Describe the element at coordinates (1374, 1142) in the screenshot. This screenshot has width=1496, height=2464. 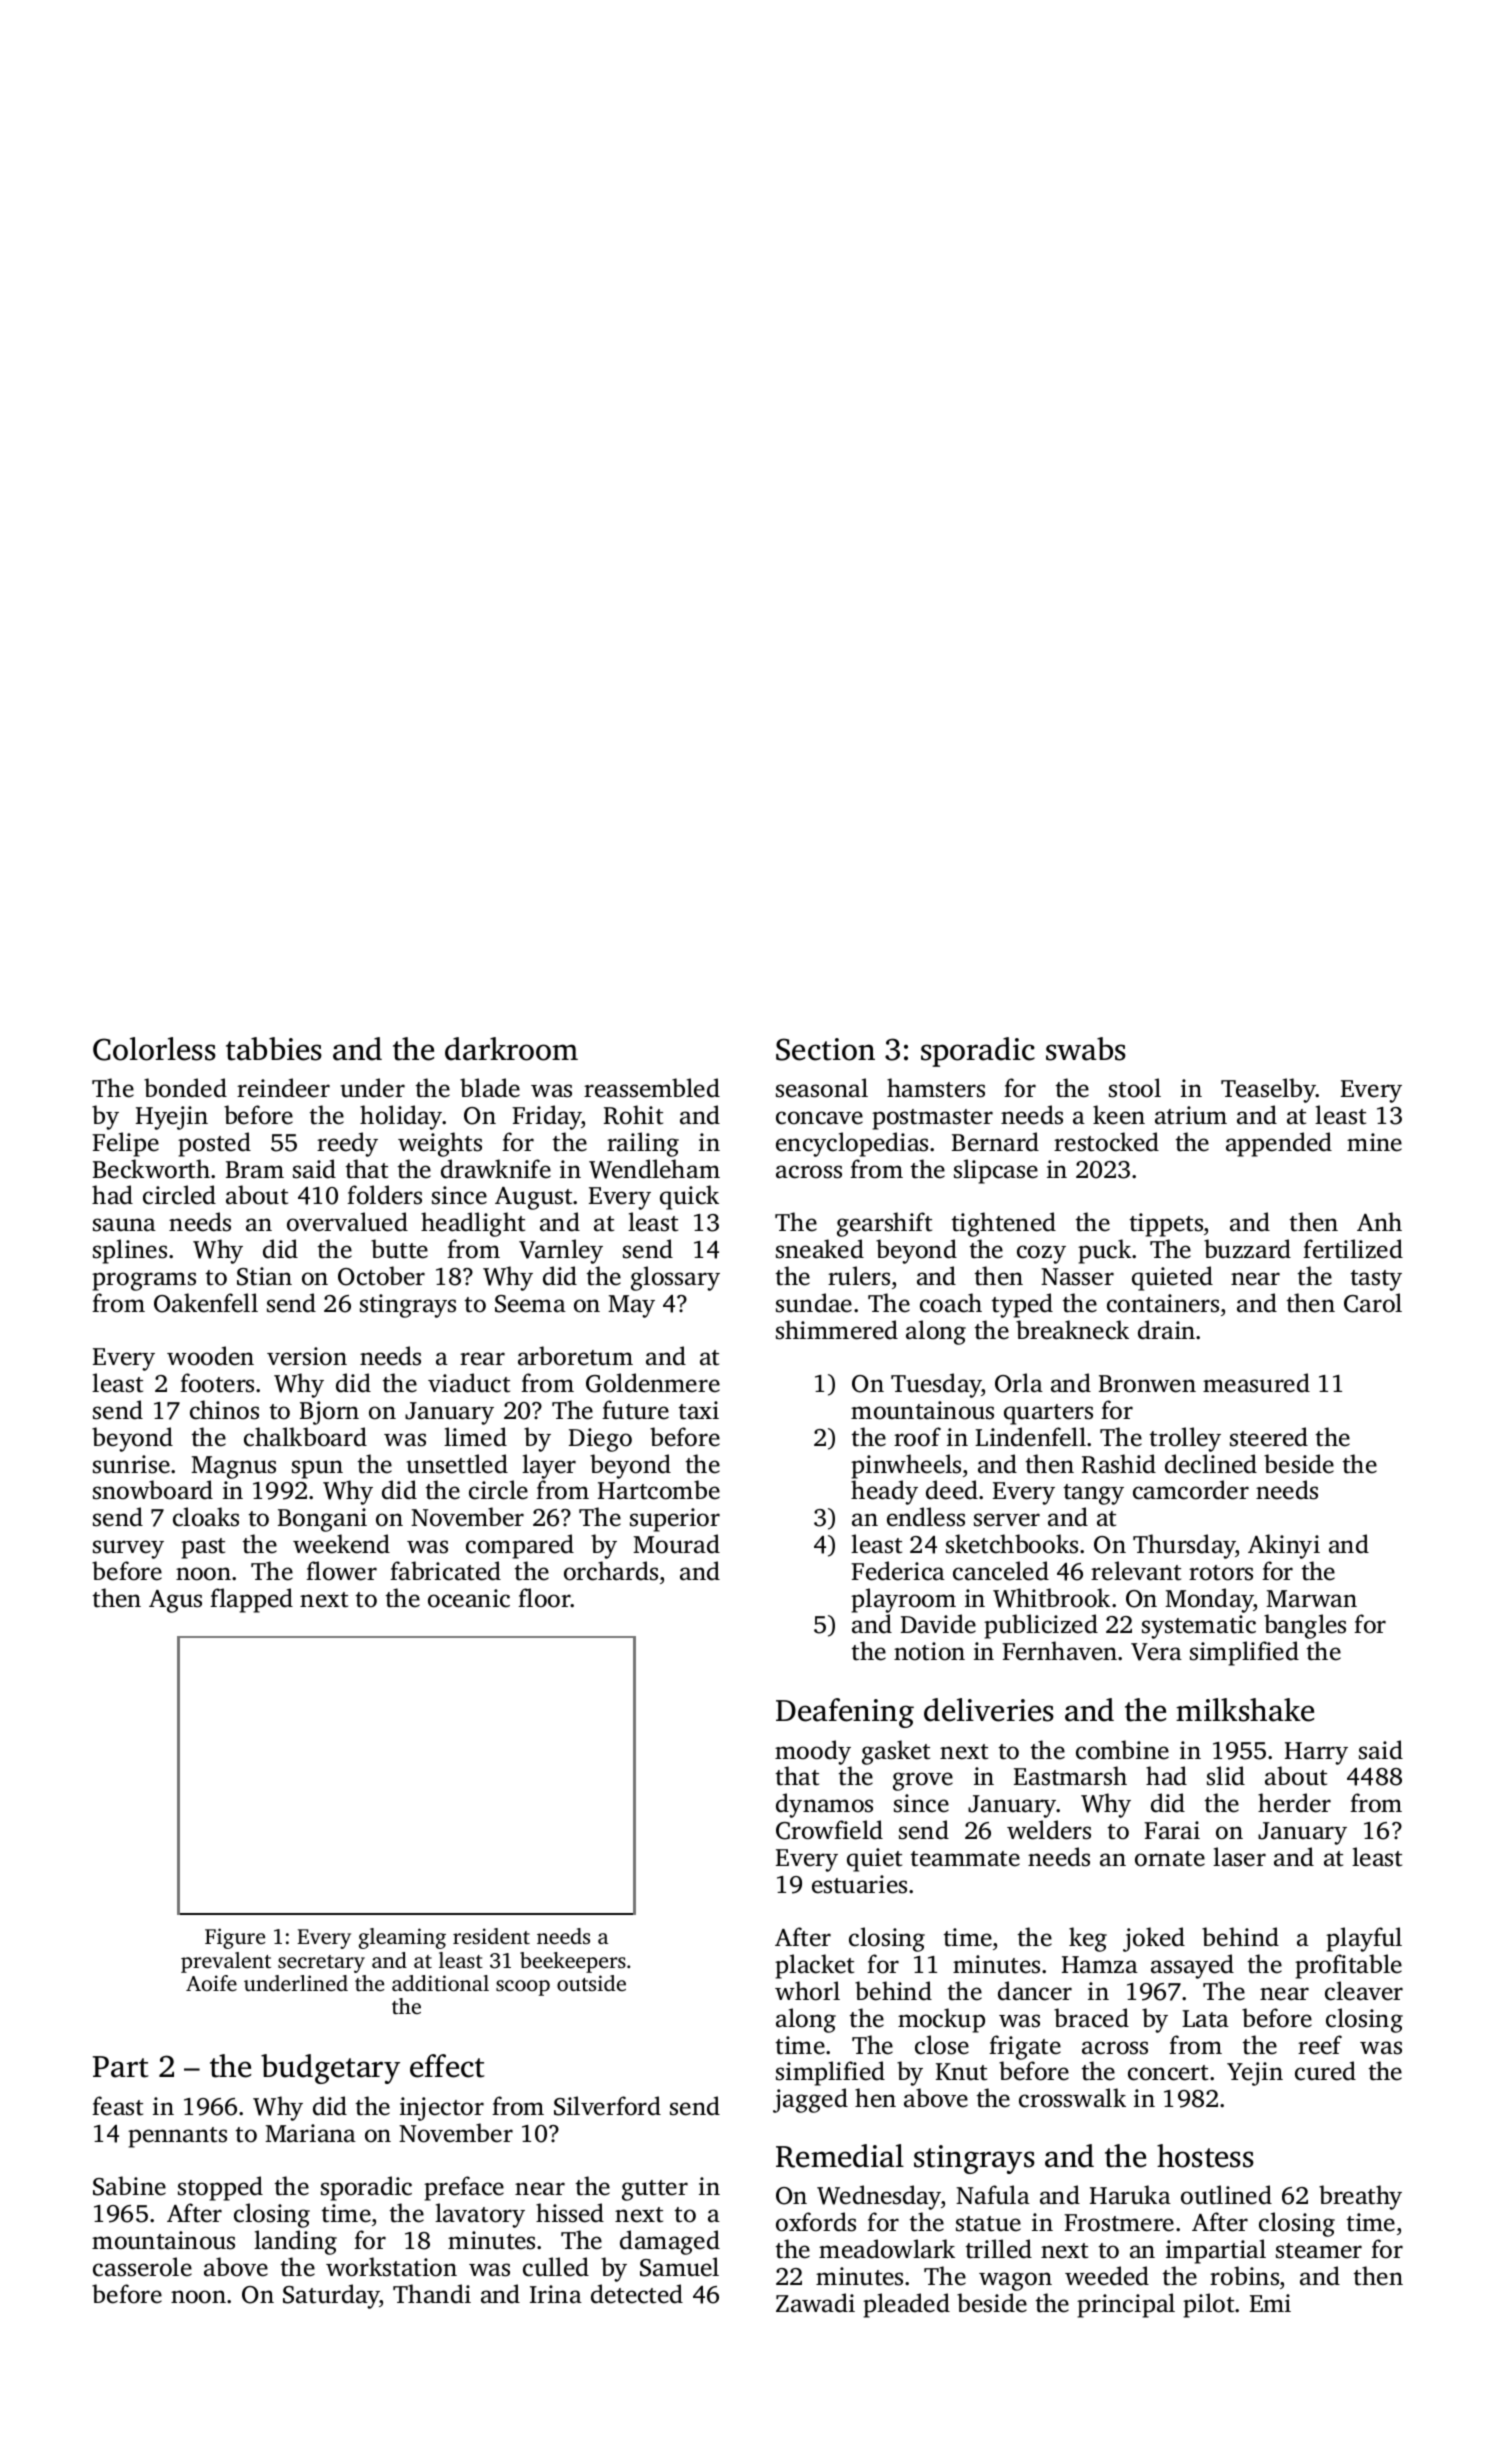
I see `mine` at that location.
